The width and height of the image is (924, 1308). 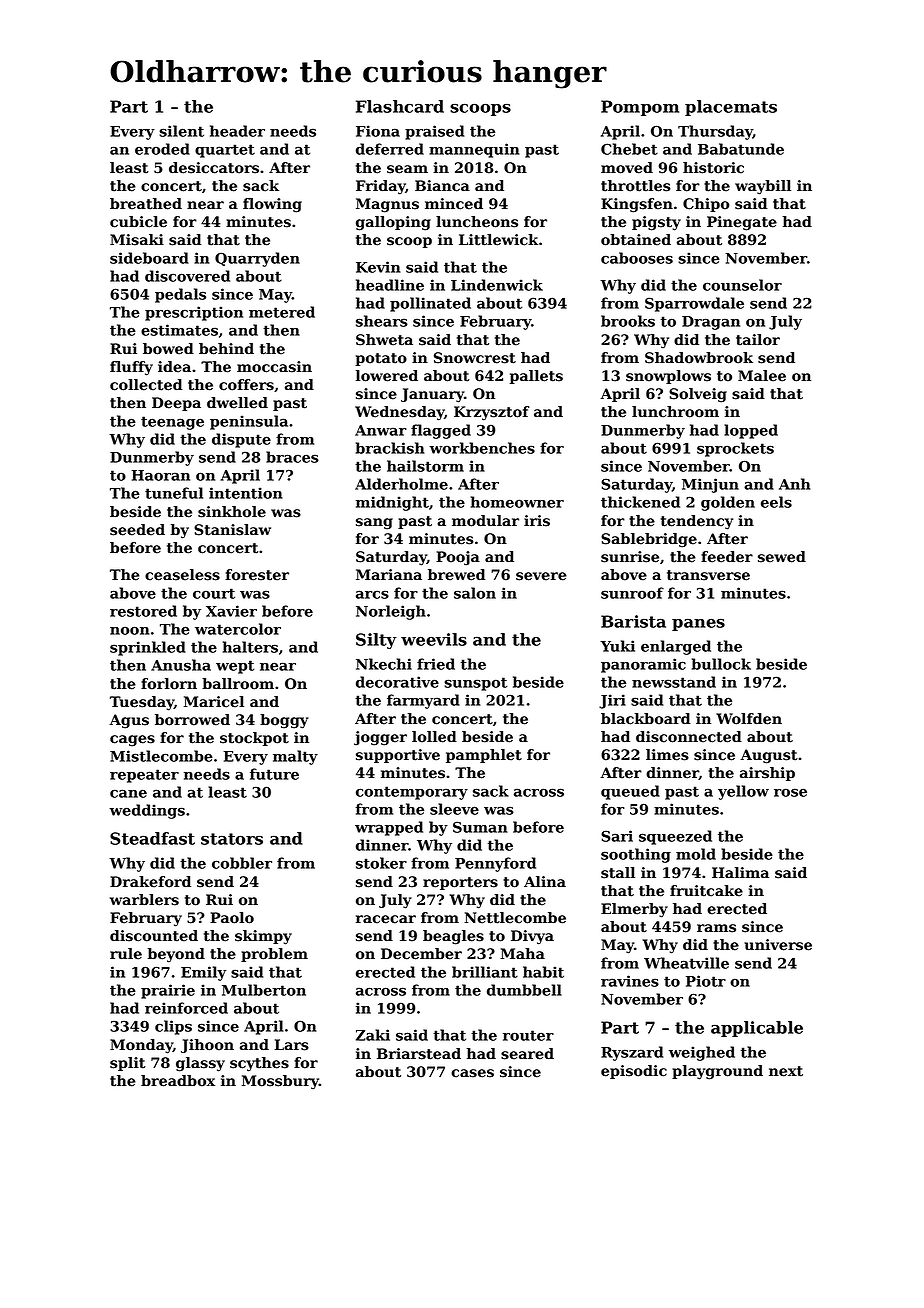 What do you see at coordinates (627, 168) in the image?
I see `moved` at bounding box center [627, 168].
